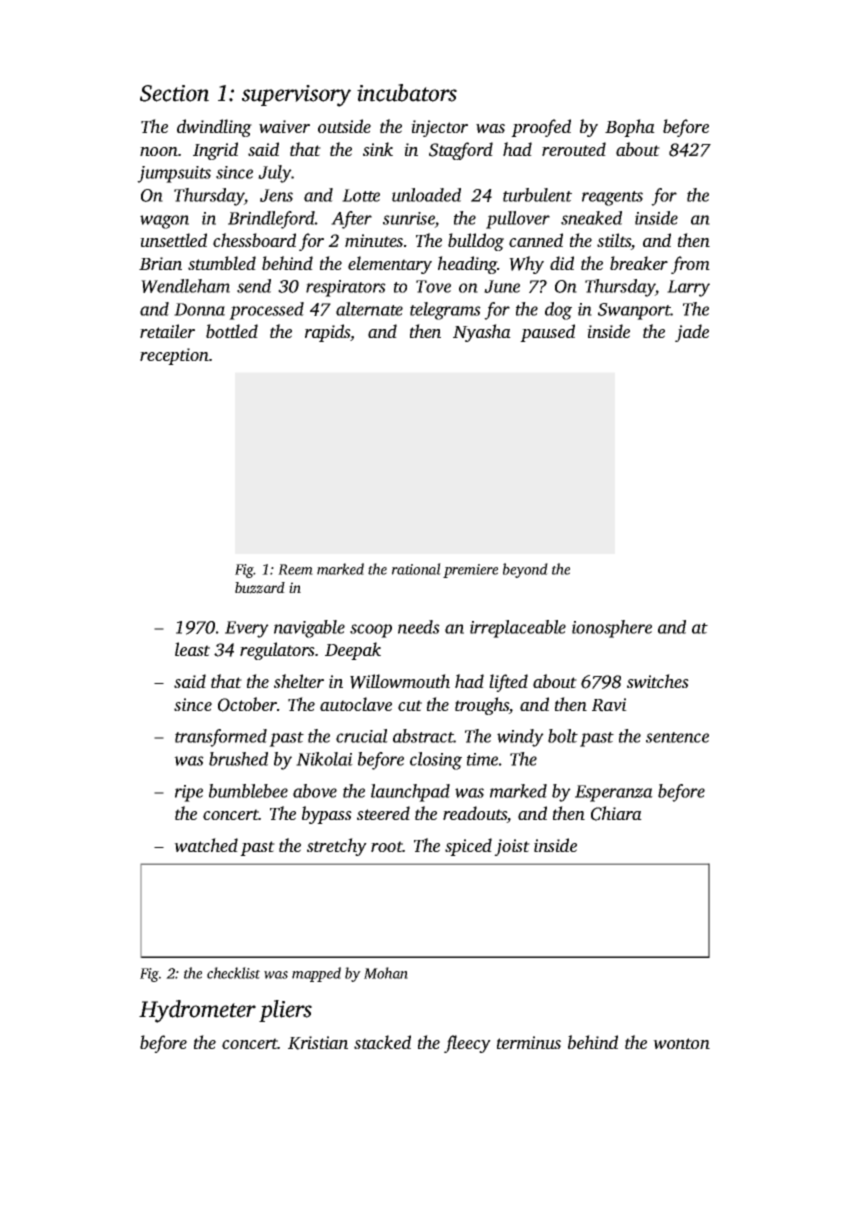  What do you see at coordinates (174, 356) in the screenshot?
I see `reception` at bounding box center [174, 356].
